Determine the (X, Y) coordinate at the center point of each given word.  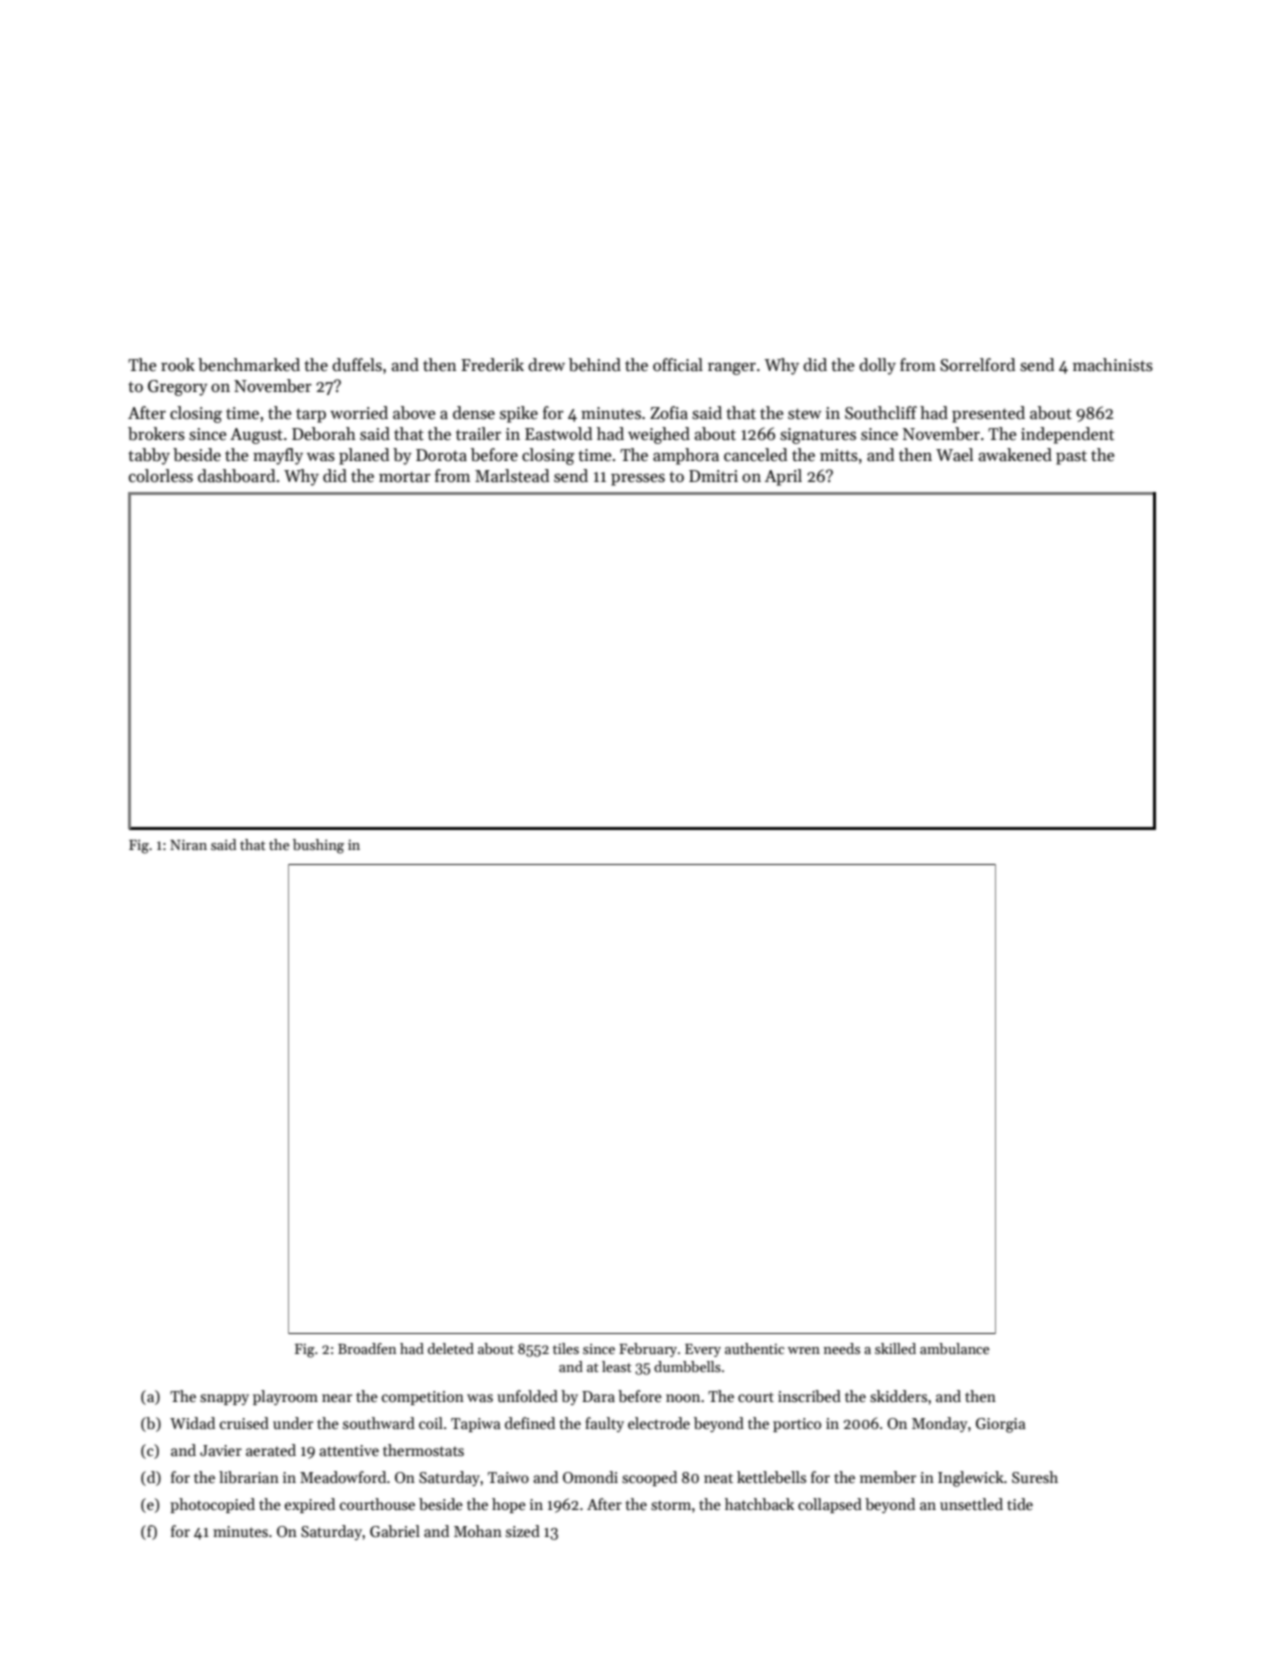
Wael (954, 455)
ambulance (954, 1348)
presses (638, 479)
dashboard (236, 476)
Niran (188, 844)
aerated (271, 1450)
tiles (566, 1348)
